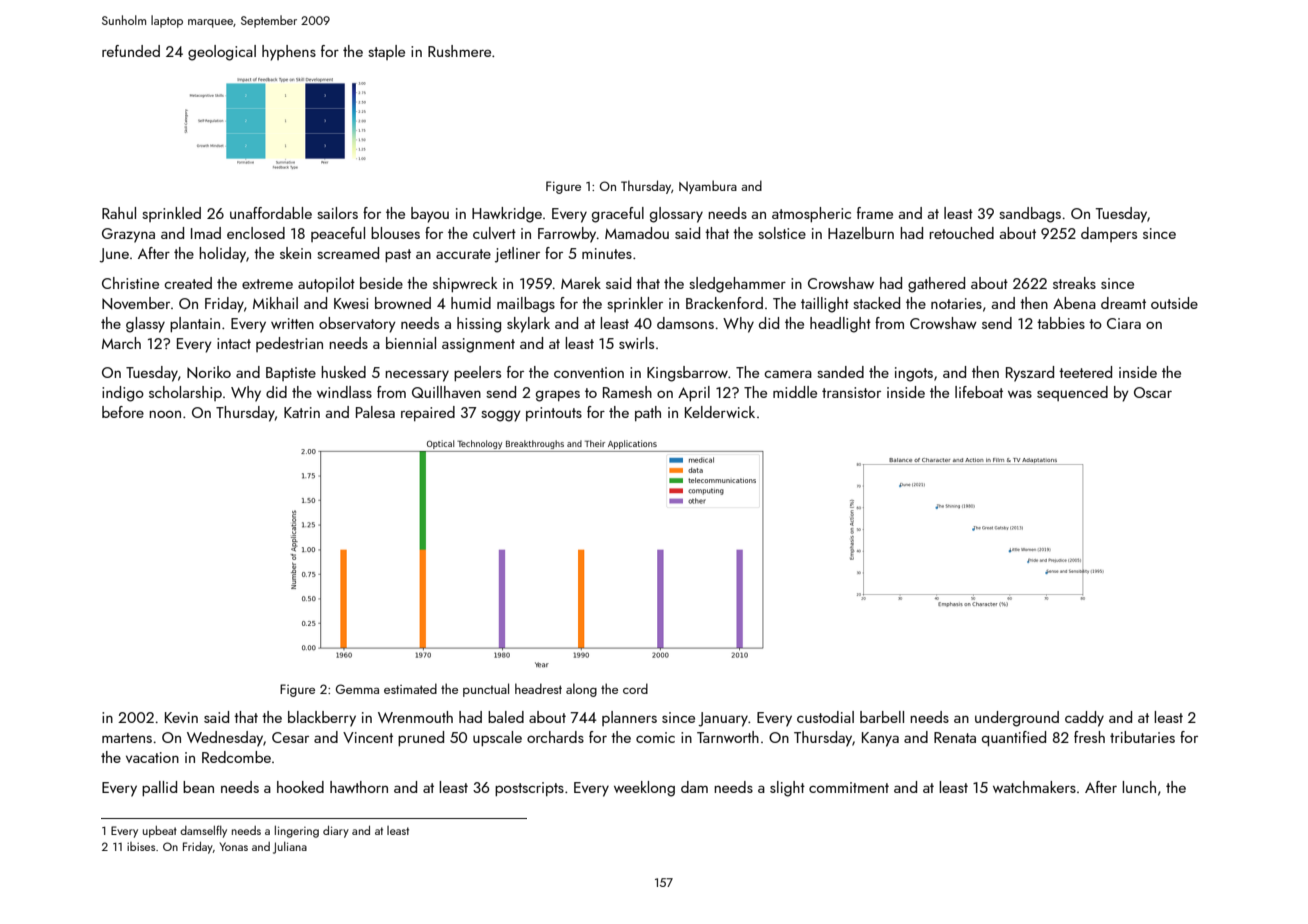 The image size is (1308, 924). I want to click on peaceful, so click(338, 234).
